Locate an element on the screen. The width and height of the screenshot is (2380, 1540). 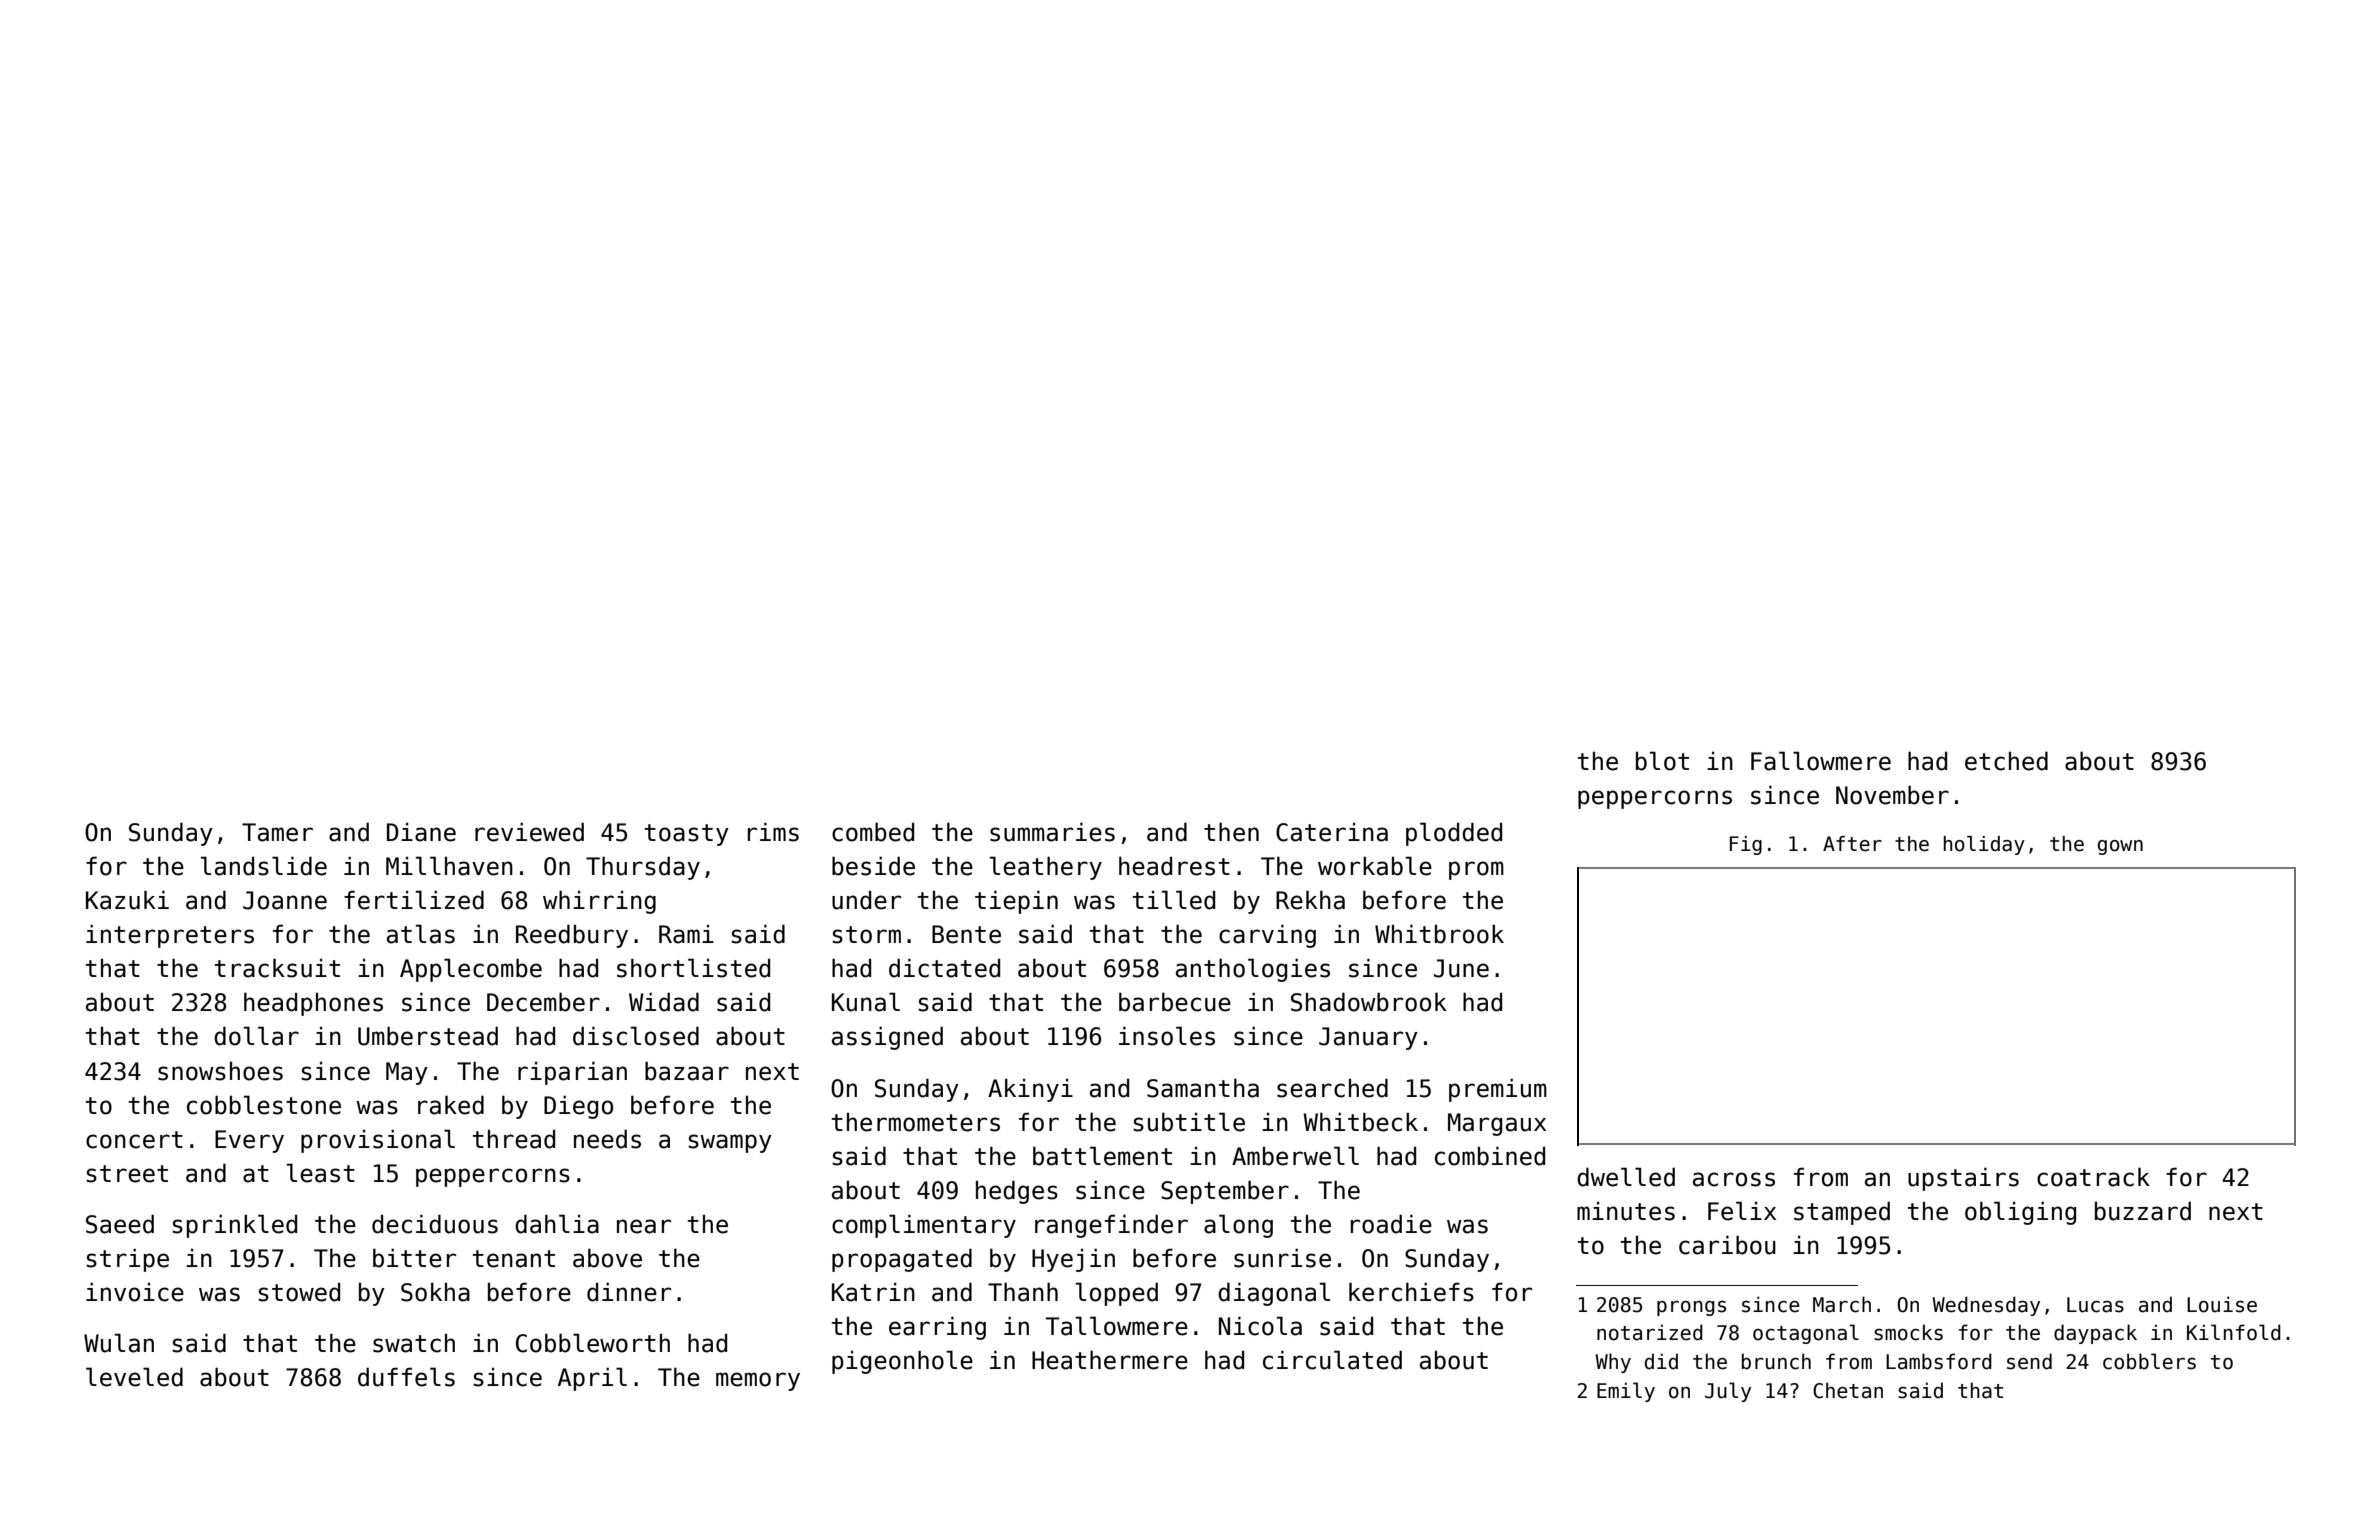
battlement is located at coordinates (1102, 1156).
